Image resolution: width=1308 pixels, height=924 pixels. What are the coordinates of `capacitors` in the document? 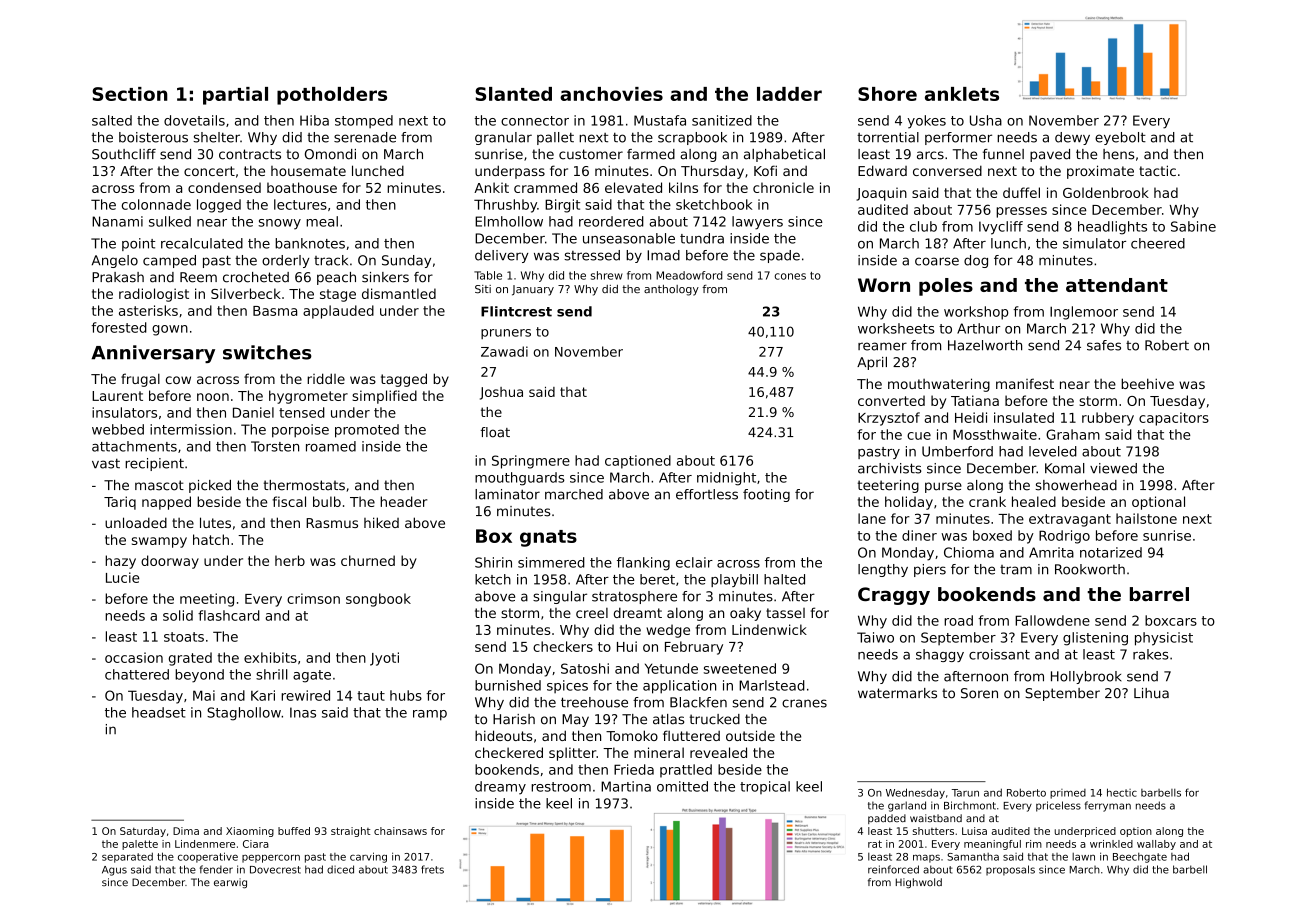 It's located at (1174, 419).
